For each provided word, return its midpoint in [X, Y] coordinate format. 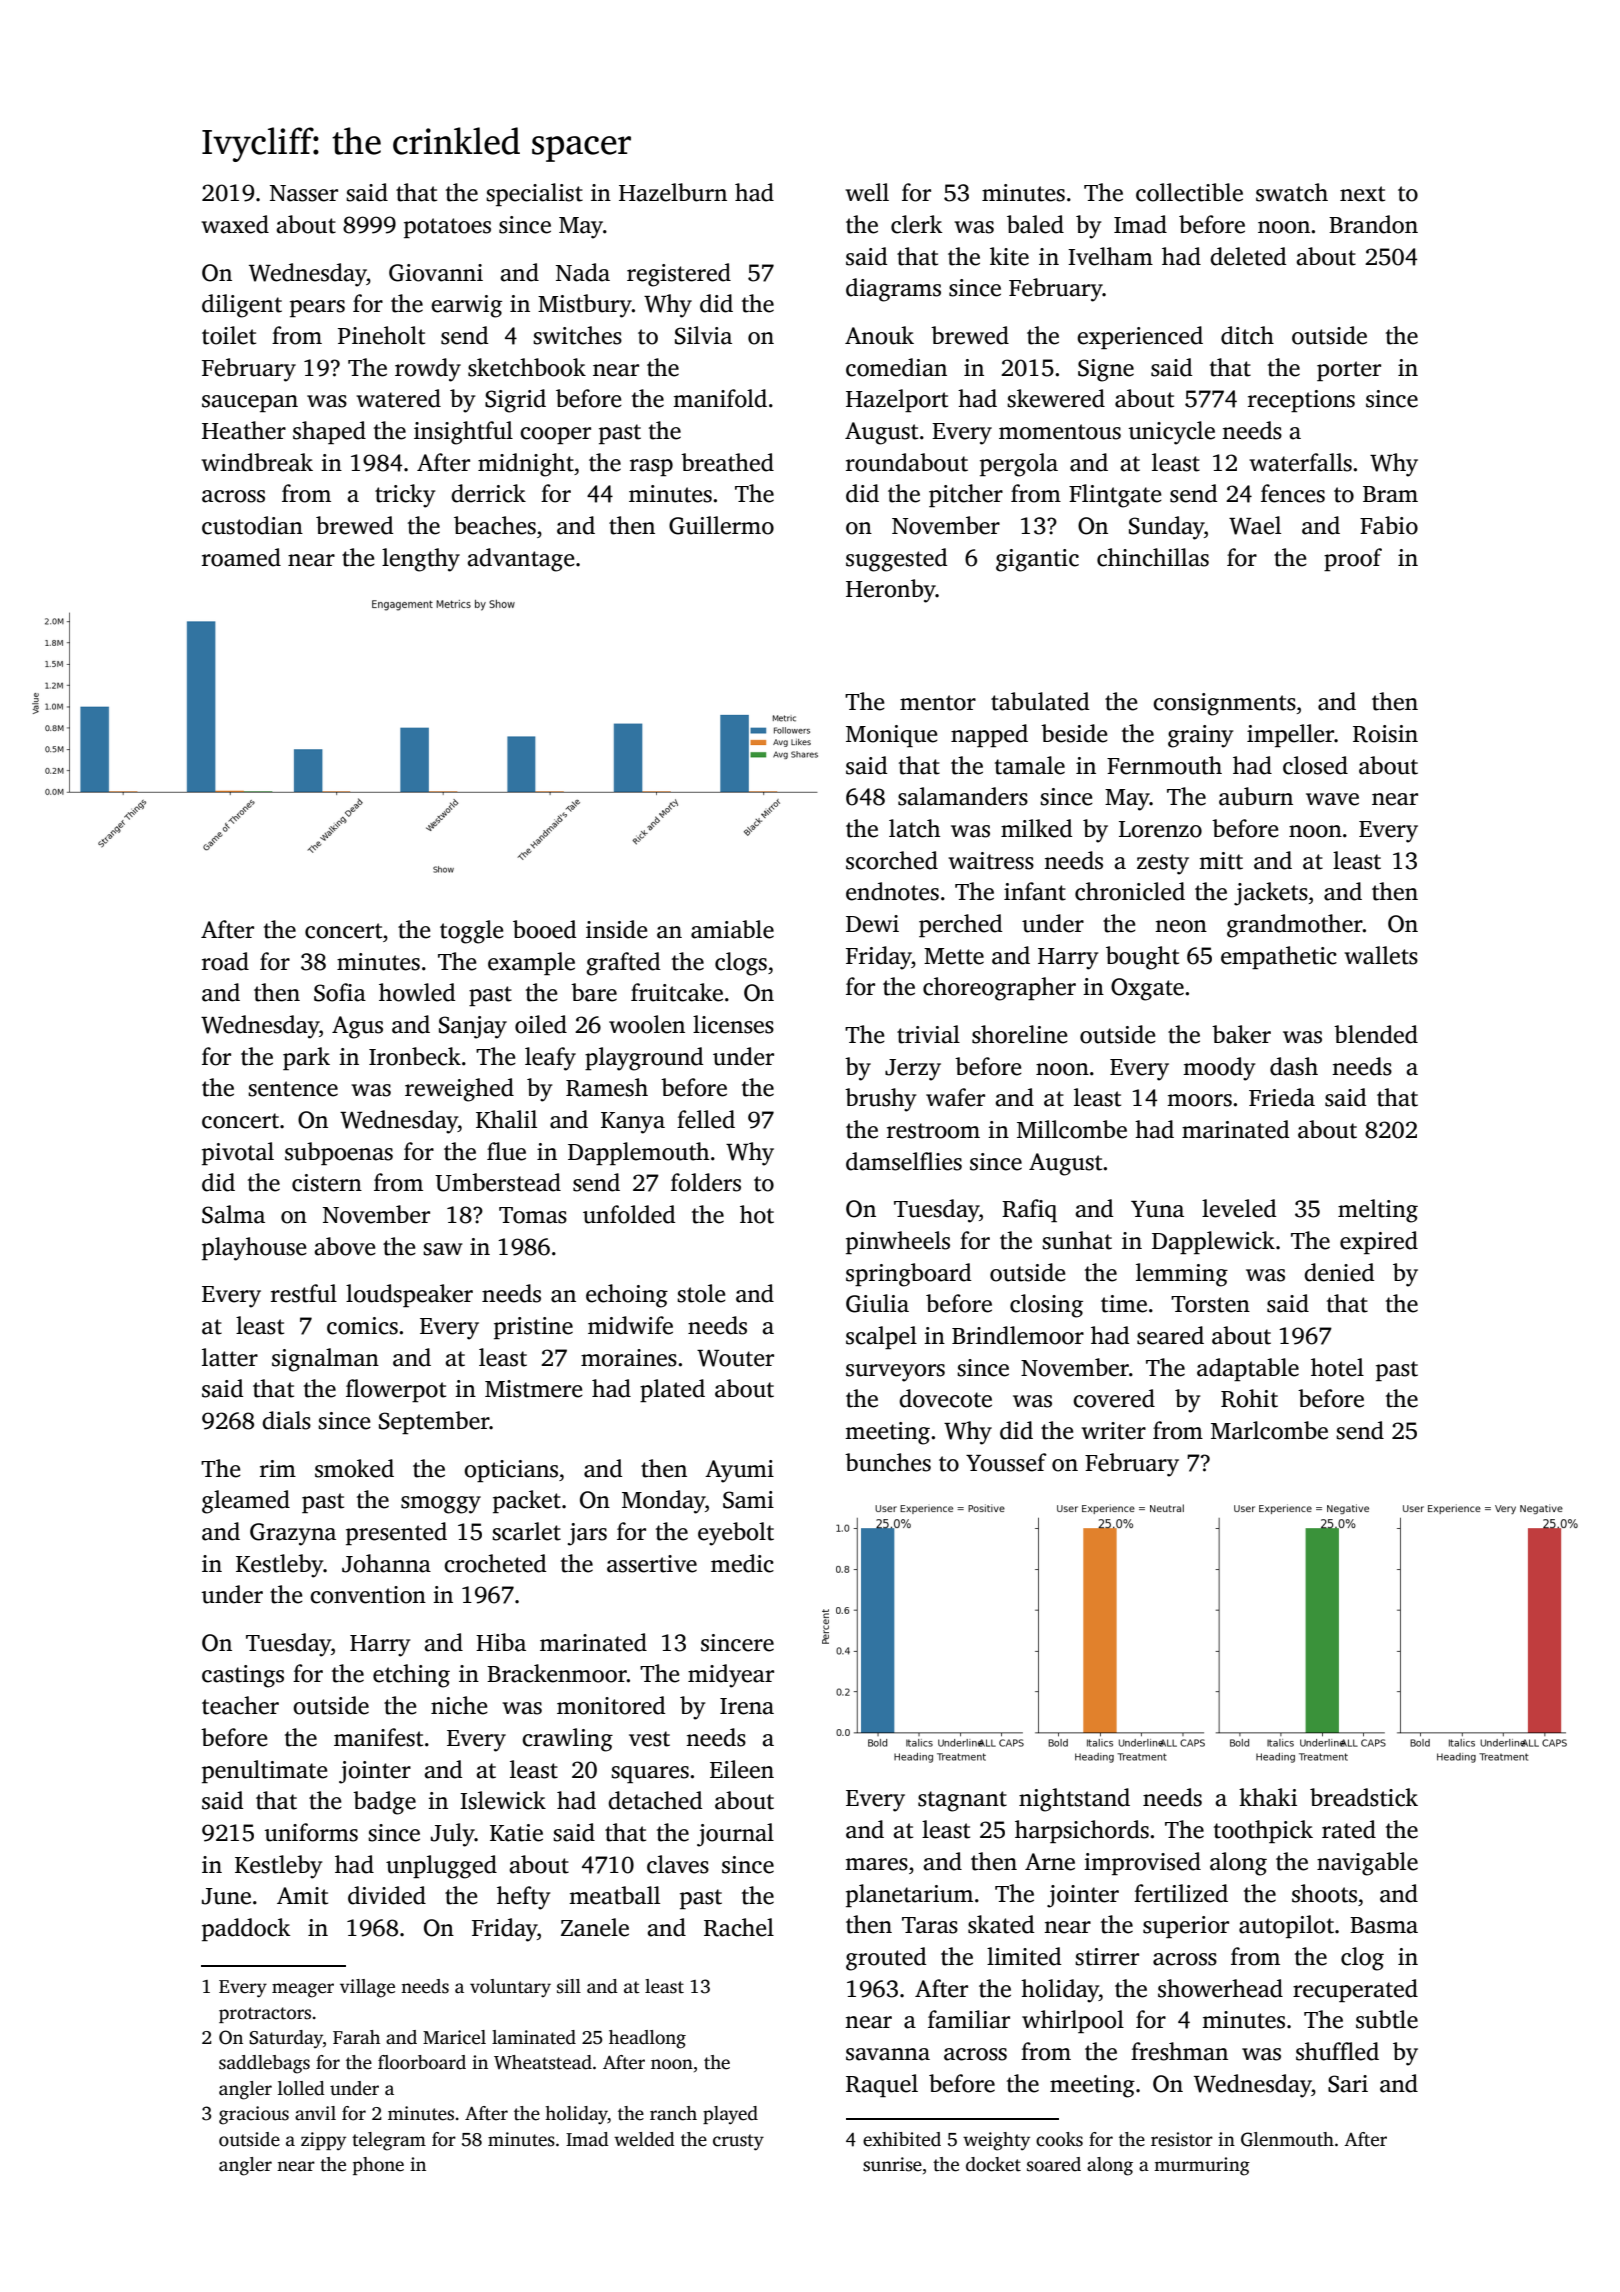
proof [1353, 559]
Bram [1390, 494]
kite [1009, 256]
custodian [252, 525]
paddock [246, 1929]
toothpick [1263, 1831]
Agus [357, 1027]
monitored [611, 1705]
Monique [892, 736]
